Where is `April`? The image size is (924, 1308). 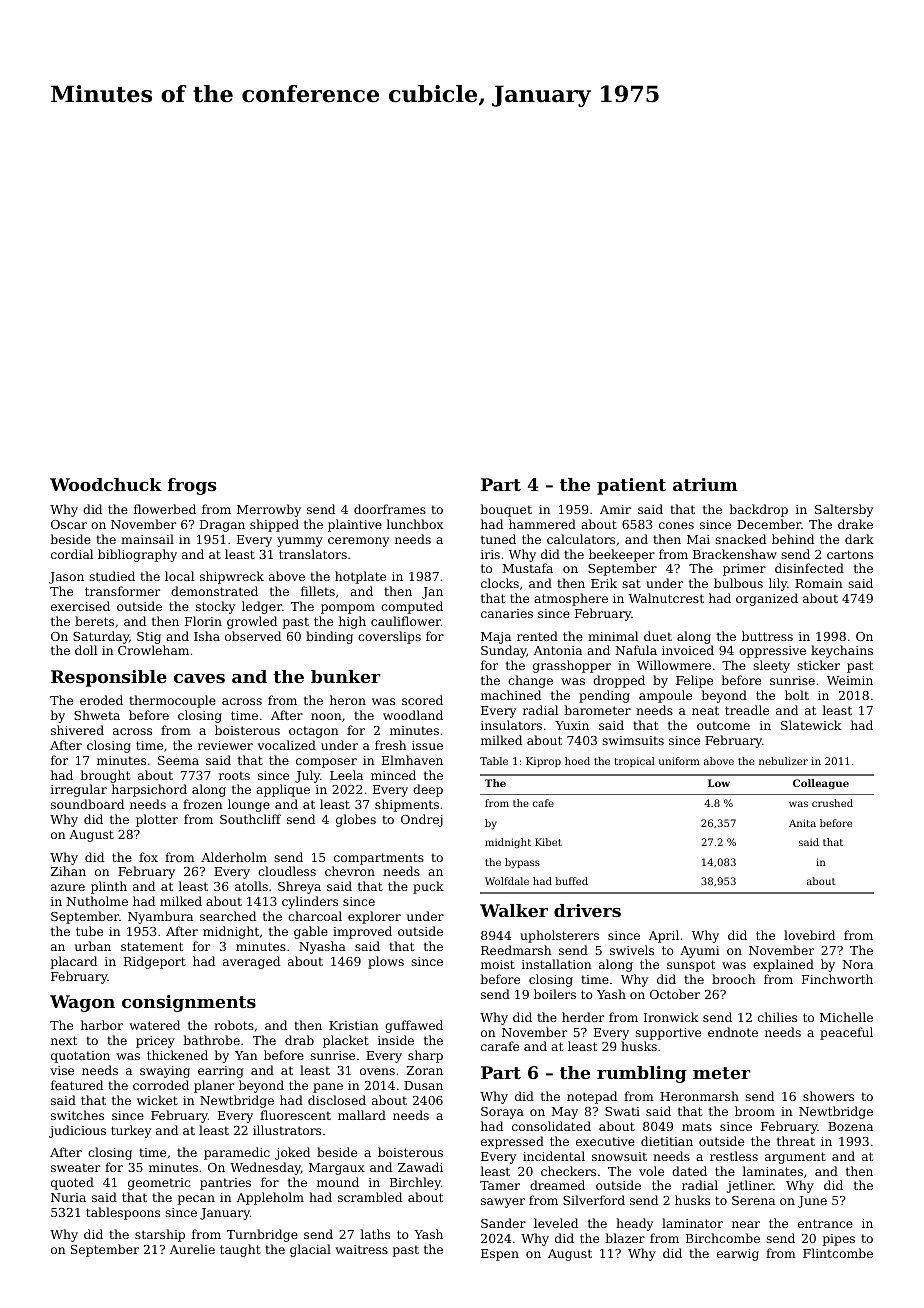
April is located at coordinates (664, 936).
